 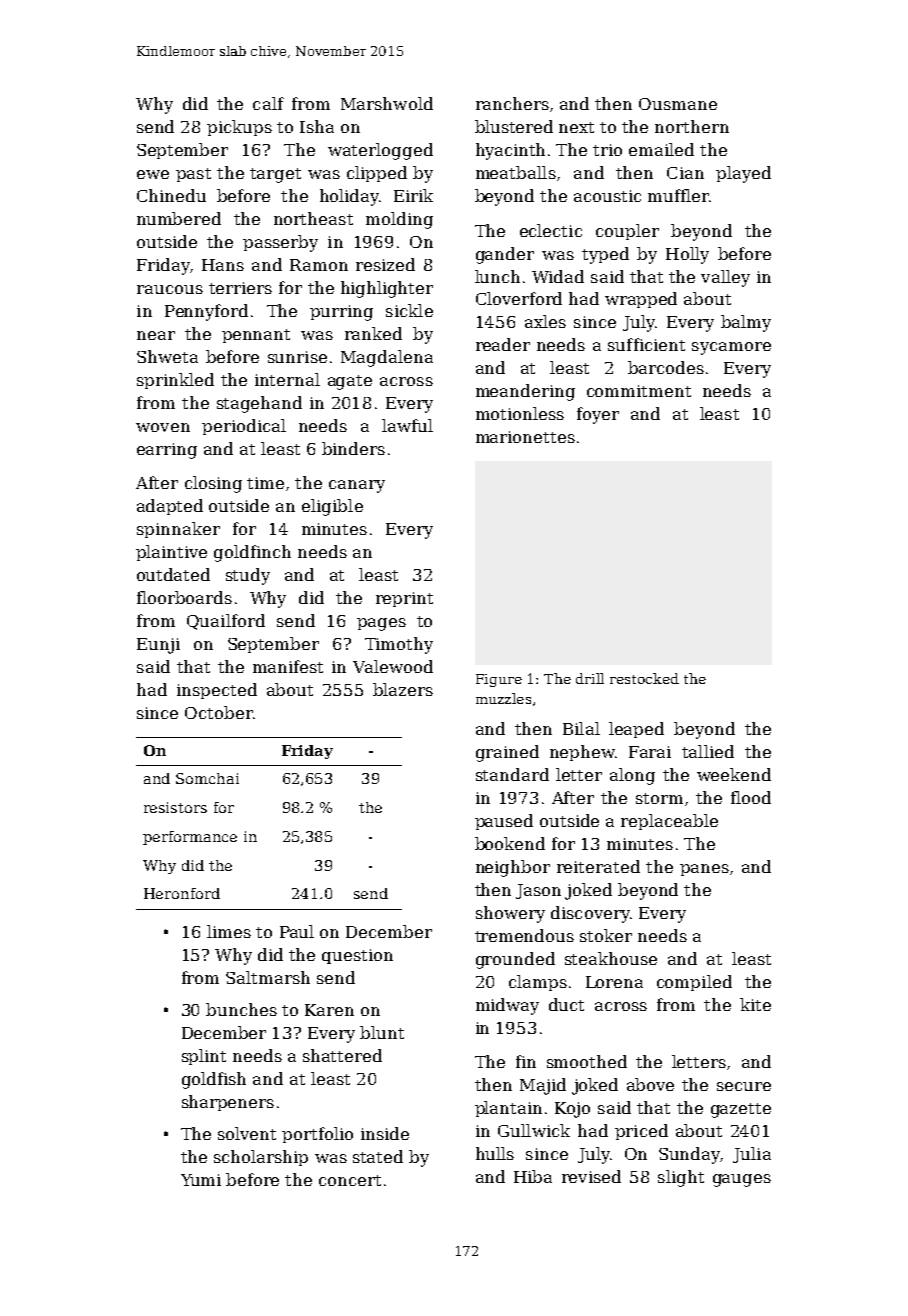 I want to click on scholarship, so click(x=261, y=1158).
